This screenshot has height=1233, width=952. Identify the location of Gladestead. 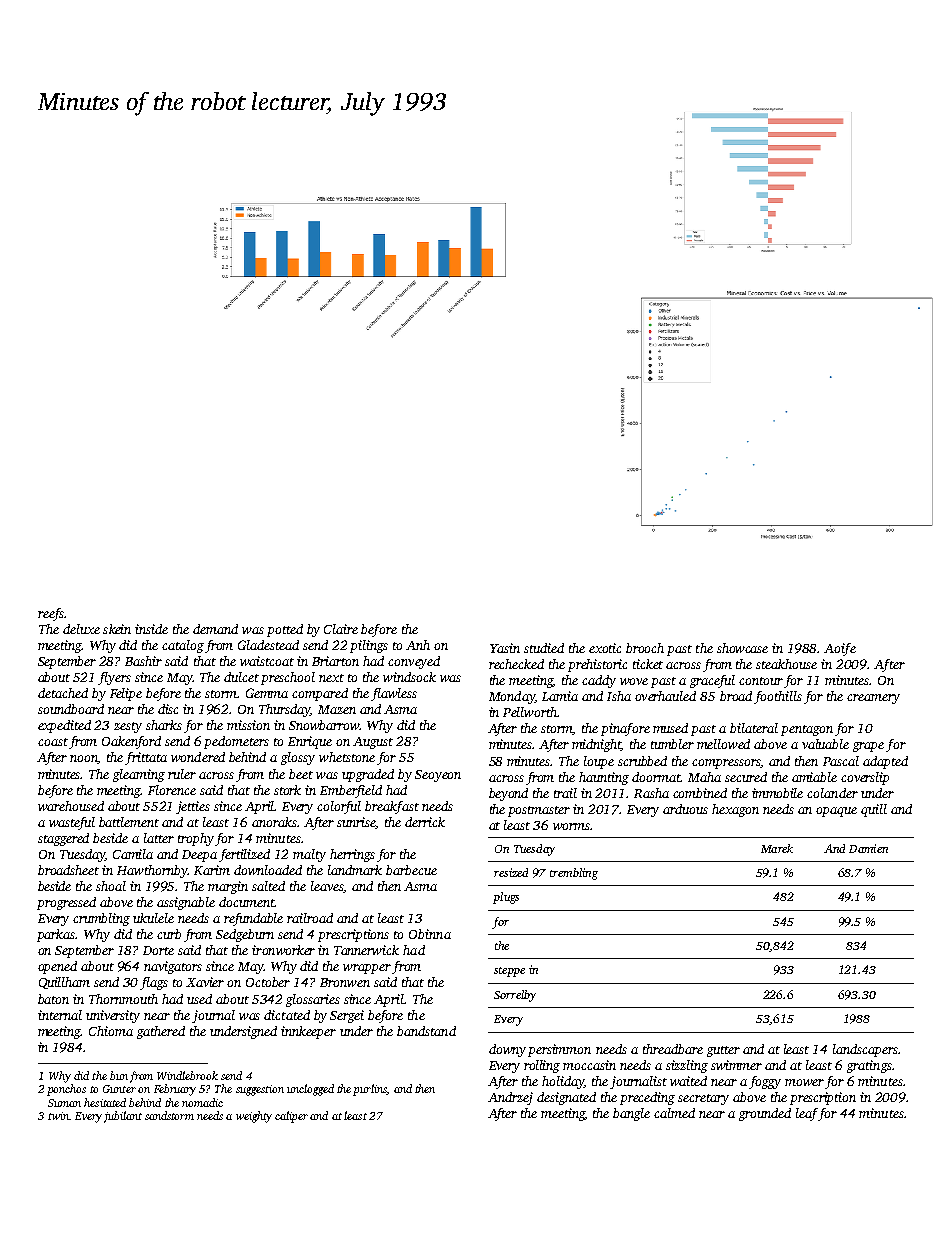
(268, 645).
